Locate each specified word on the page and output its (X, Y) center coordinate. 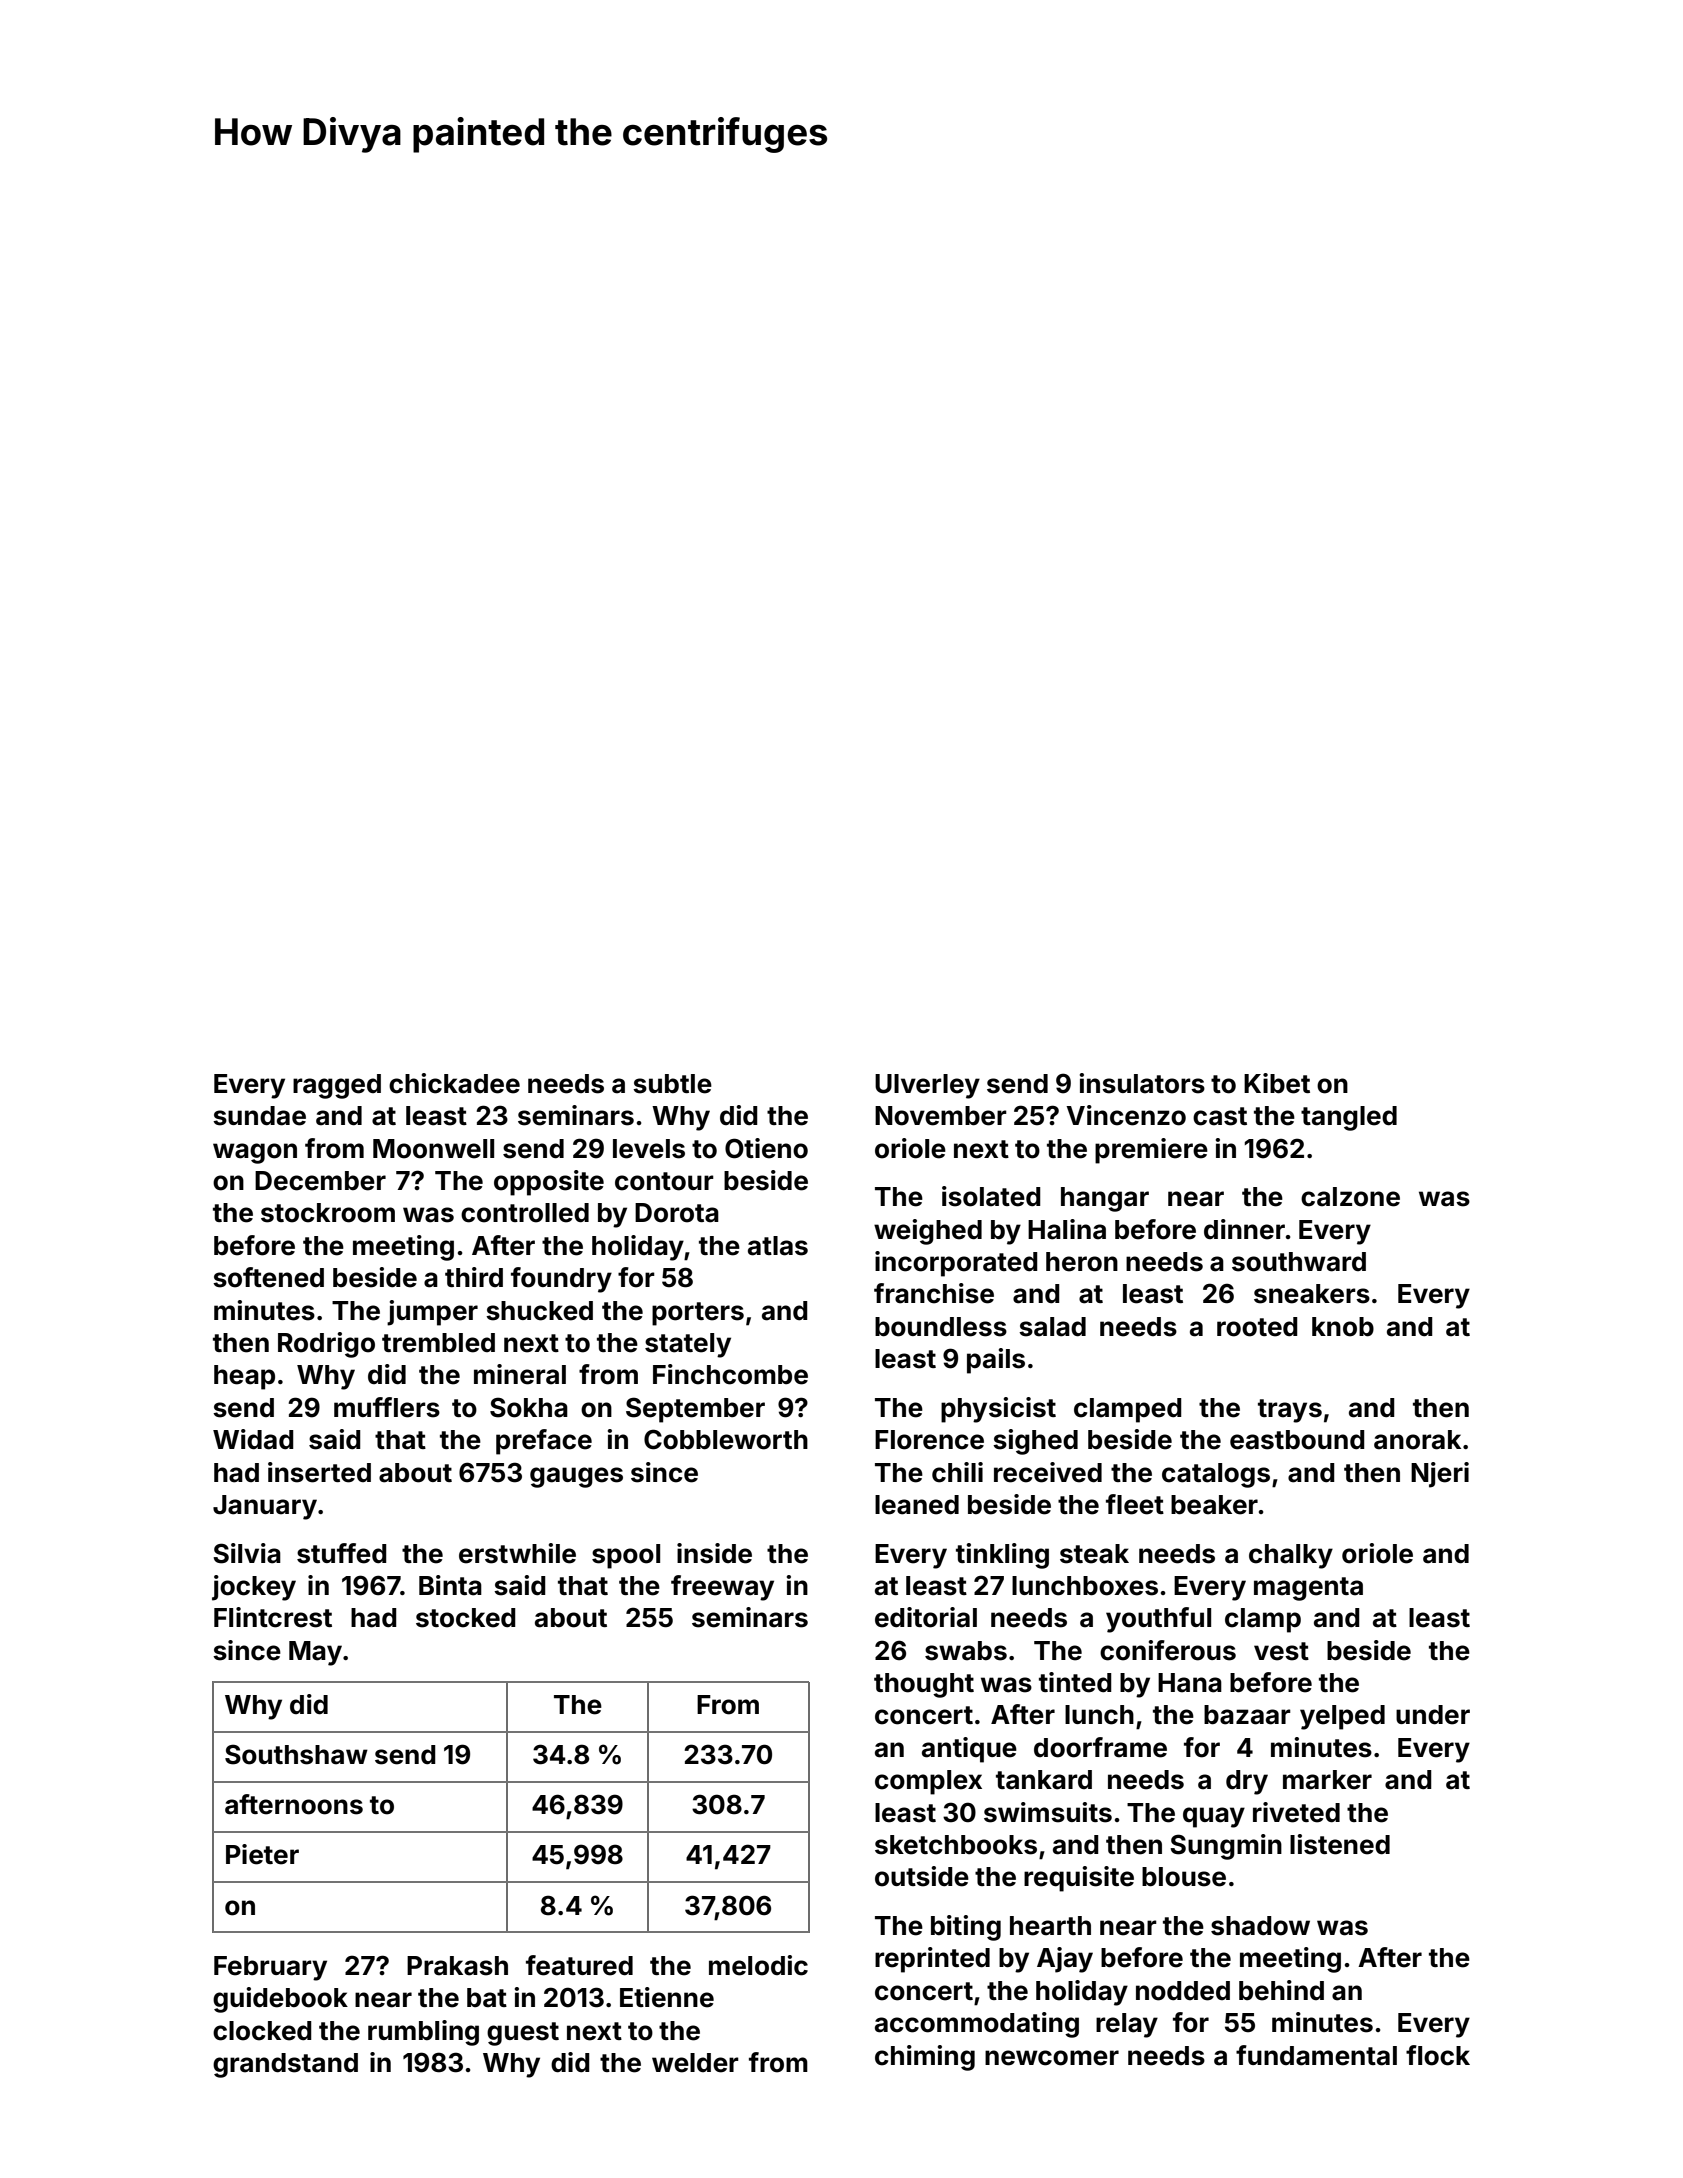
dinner (1244, 1229)
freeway (722, 1588)
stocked (466, 1618)
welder (695, 2063)
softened (268, 1277)
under (1433, 1715)
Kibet (1277, 1083)
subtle (672, 1084)
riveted (1296, 1812)
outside (922, 1876)
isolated (991, 1196)
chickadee (454, 1083)
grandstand (285, 2065)
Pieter (262, 1854)
